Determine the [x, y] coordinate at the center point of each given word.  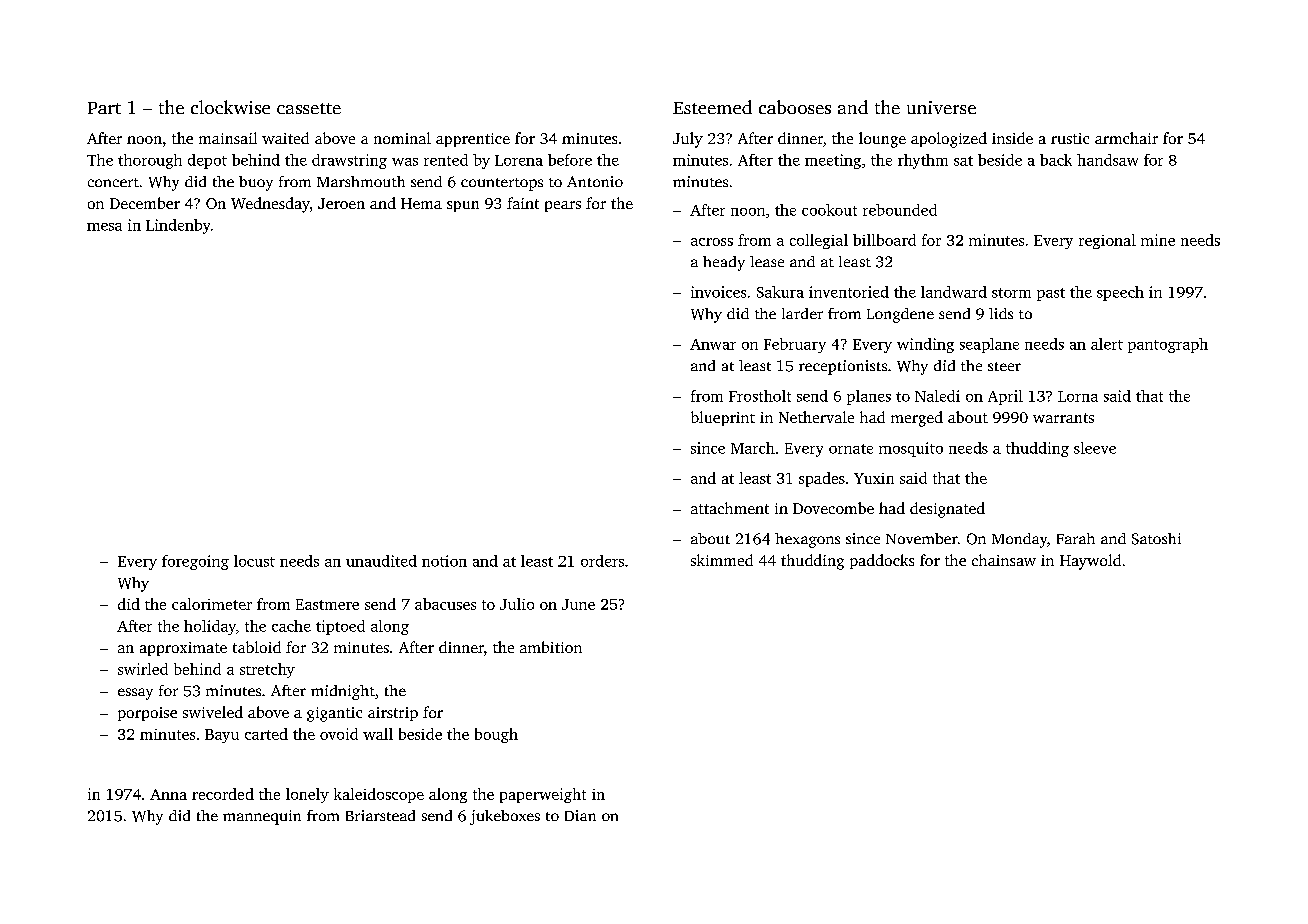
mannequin [262, 817]
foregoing [195, 562]
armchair [1126, 138]
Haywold [1090, 562]
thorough [150, 161]
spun [463, 206]
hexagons [807, 540]
